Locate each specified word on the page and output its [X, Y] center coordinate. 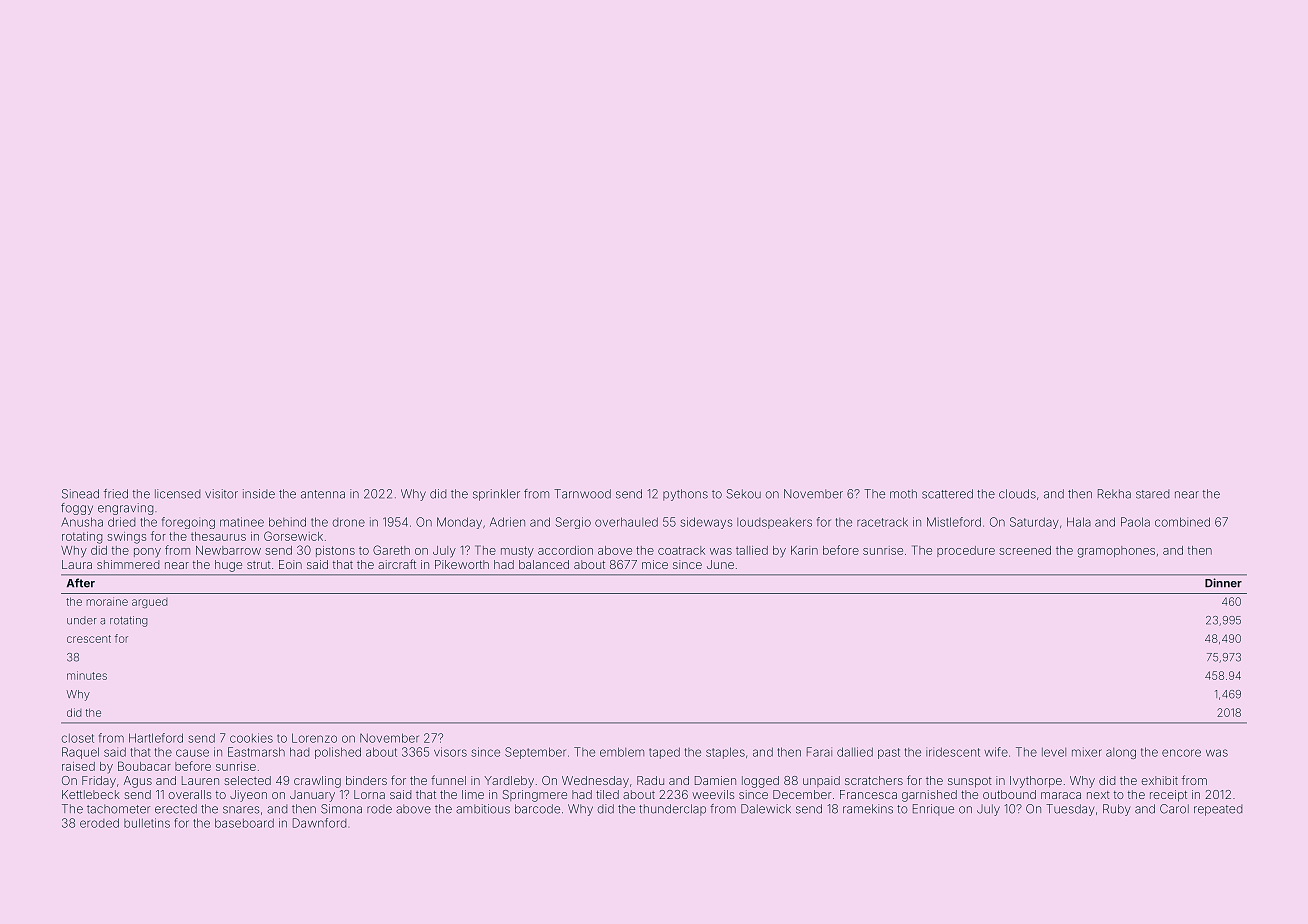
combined [1182, 522]
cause [192, 753]
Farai [819, 752]
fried [116, 494]
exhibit [1159, 780]
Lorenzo [314, 738]
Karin [804, 550]
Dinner [1223, 583]
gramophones [1116, 552]
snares [241, 810]
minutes [87, 675]
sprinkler [496, 495]
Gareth [391, 550]
